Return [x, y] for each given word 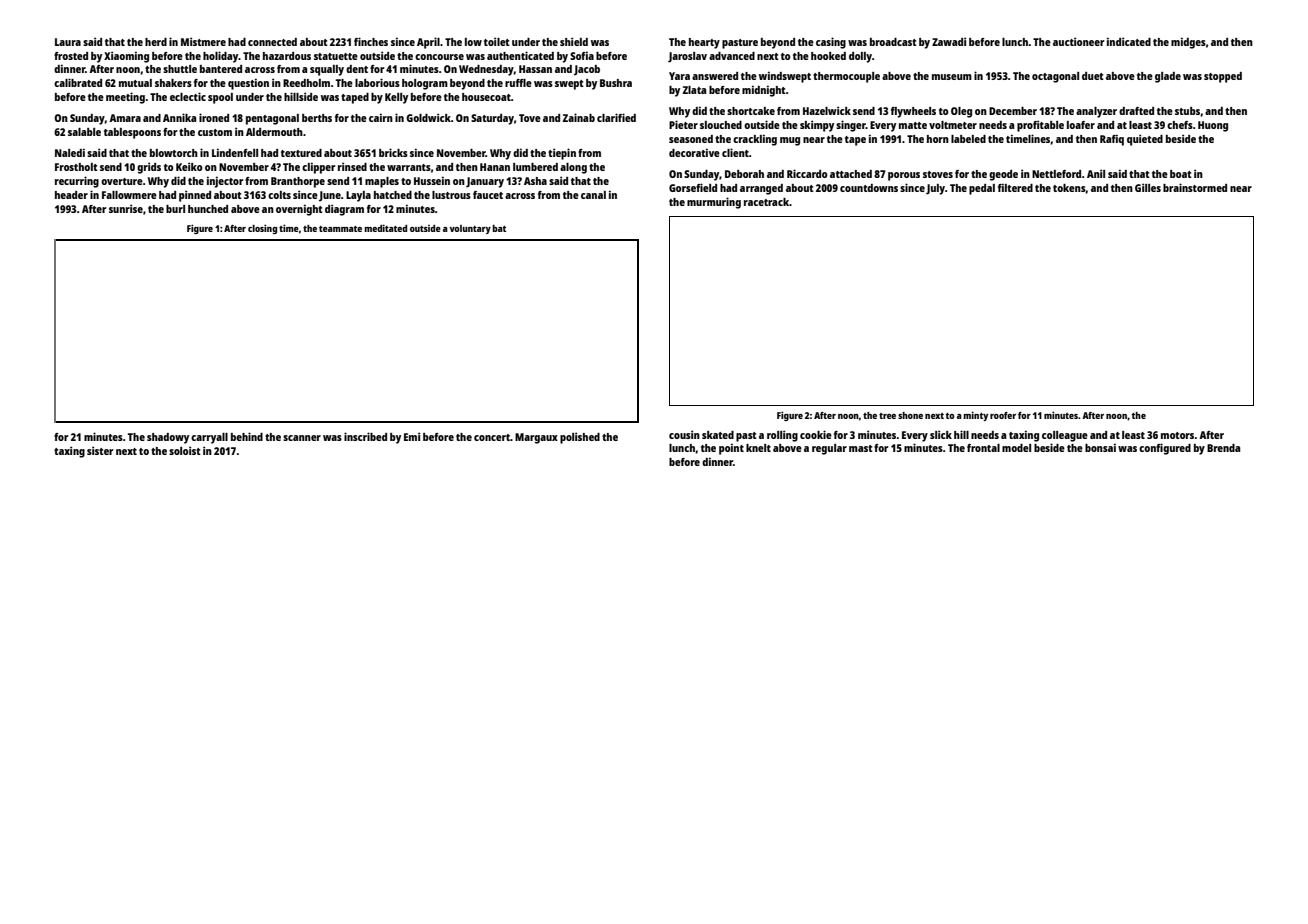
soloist [185, 450]
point [731, 449]
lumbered [535, 167]
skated [718, 435]
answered [715, 76]
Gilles [1148, 187]
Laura [68, 42]
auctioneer [1078, 41]
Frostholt [76, 167]
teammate [340, 229]
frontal [983, 448]
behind [247, 436]
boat [1181, 174]
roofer [1003, 415]
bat [499, 228]
